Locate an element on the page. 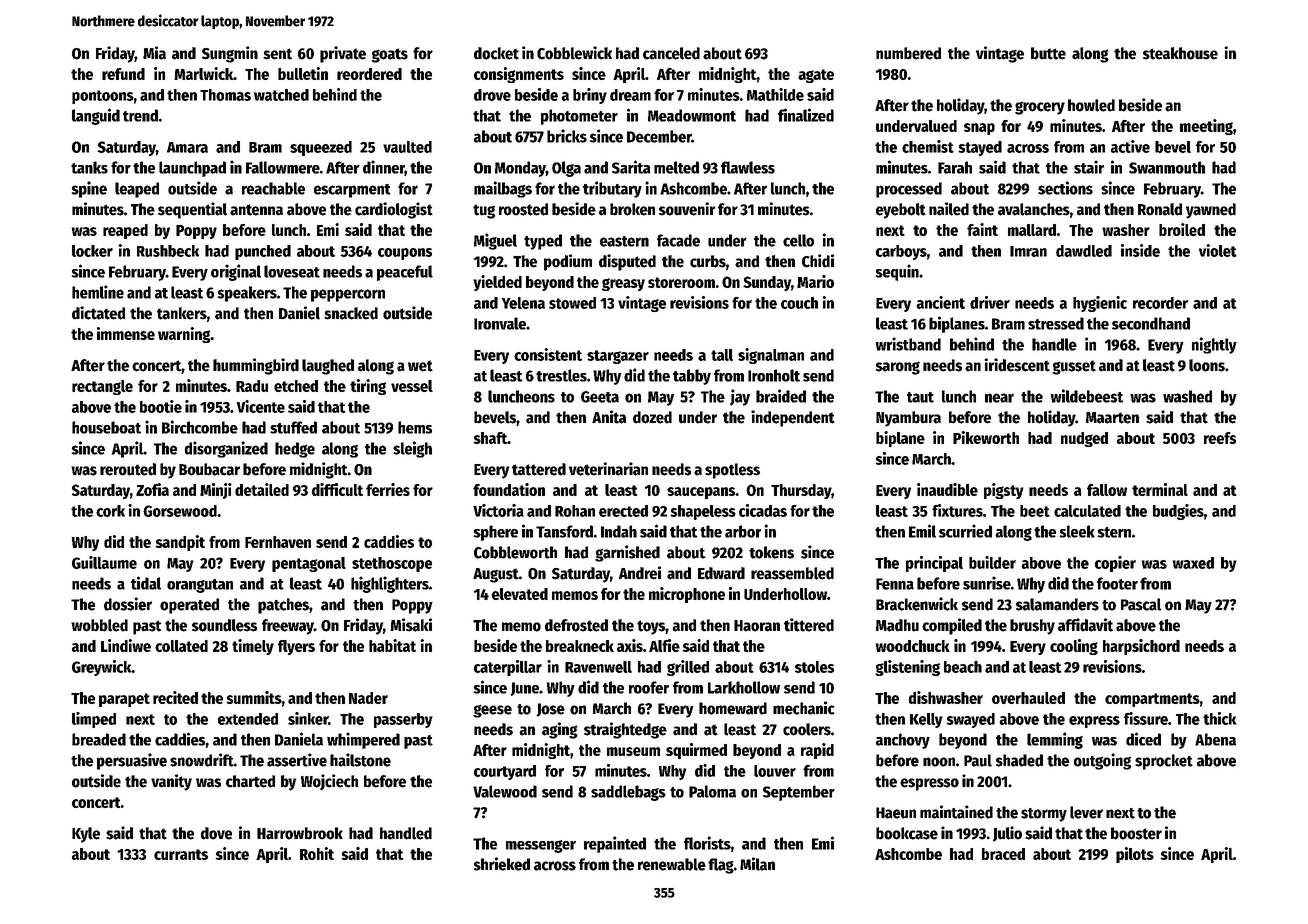  Rohit is located at coordinates (317, 853).
